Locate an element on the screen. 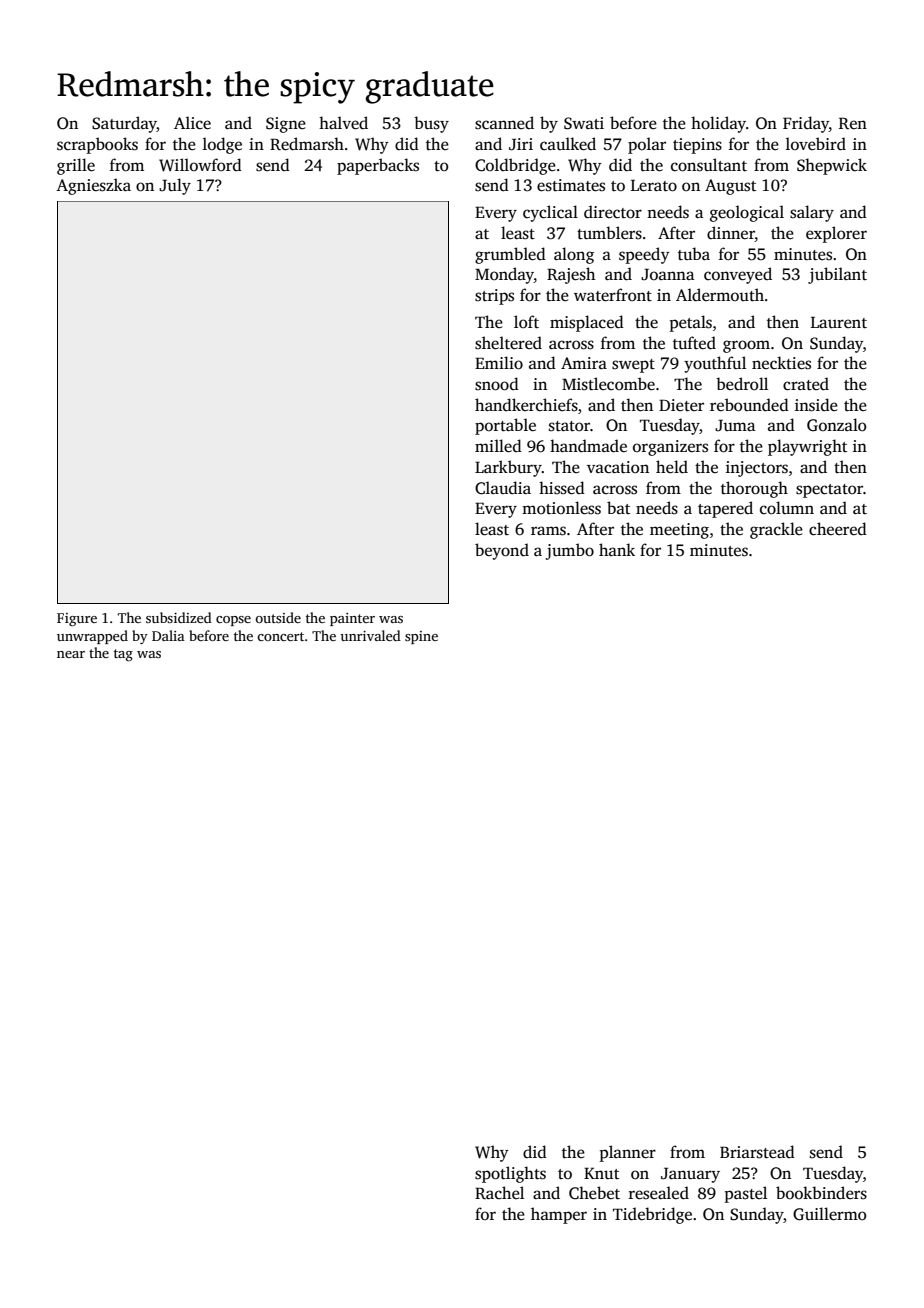 This screenshot has width=924, height=1308. paperbacks is located at coordinates (378, 166).
